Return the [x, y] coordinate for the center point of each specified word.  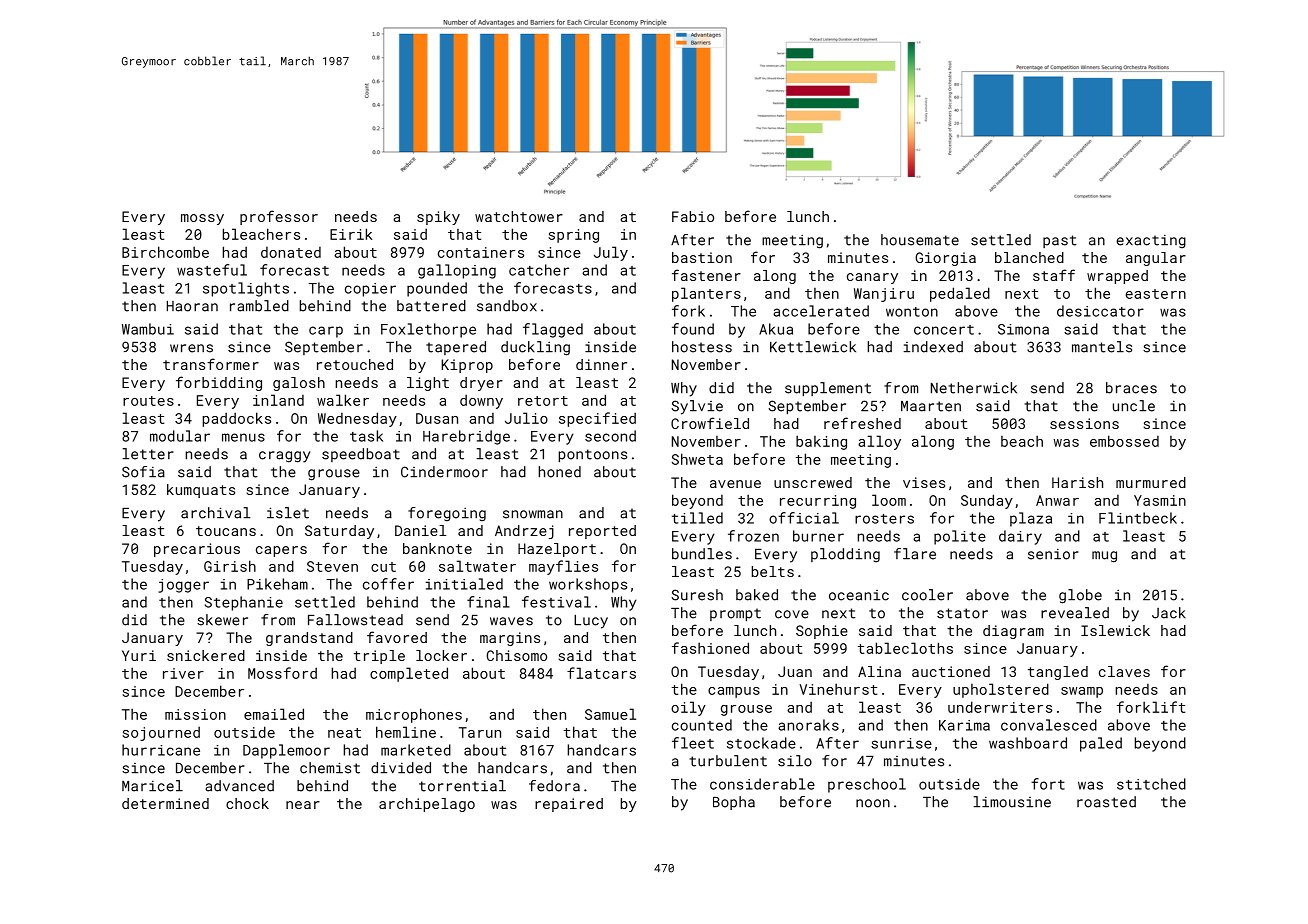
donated [291, 252]
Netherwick [974, 388]
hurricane [161, 750]
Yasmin [1160, 500]
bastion [702, 257]
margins [510, 639]
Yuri [139, 655]
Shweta [697, 459]
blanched [1029, 257]
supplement [828, 389]
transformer [211, 364]
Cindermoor [444, 472]
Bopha [734, 803]
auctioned [951, 671]
